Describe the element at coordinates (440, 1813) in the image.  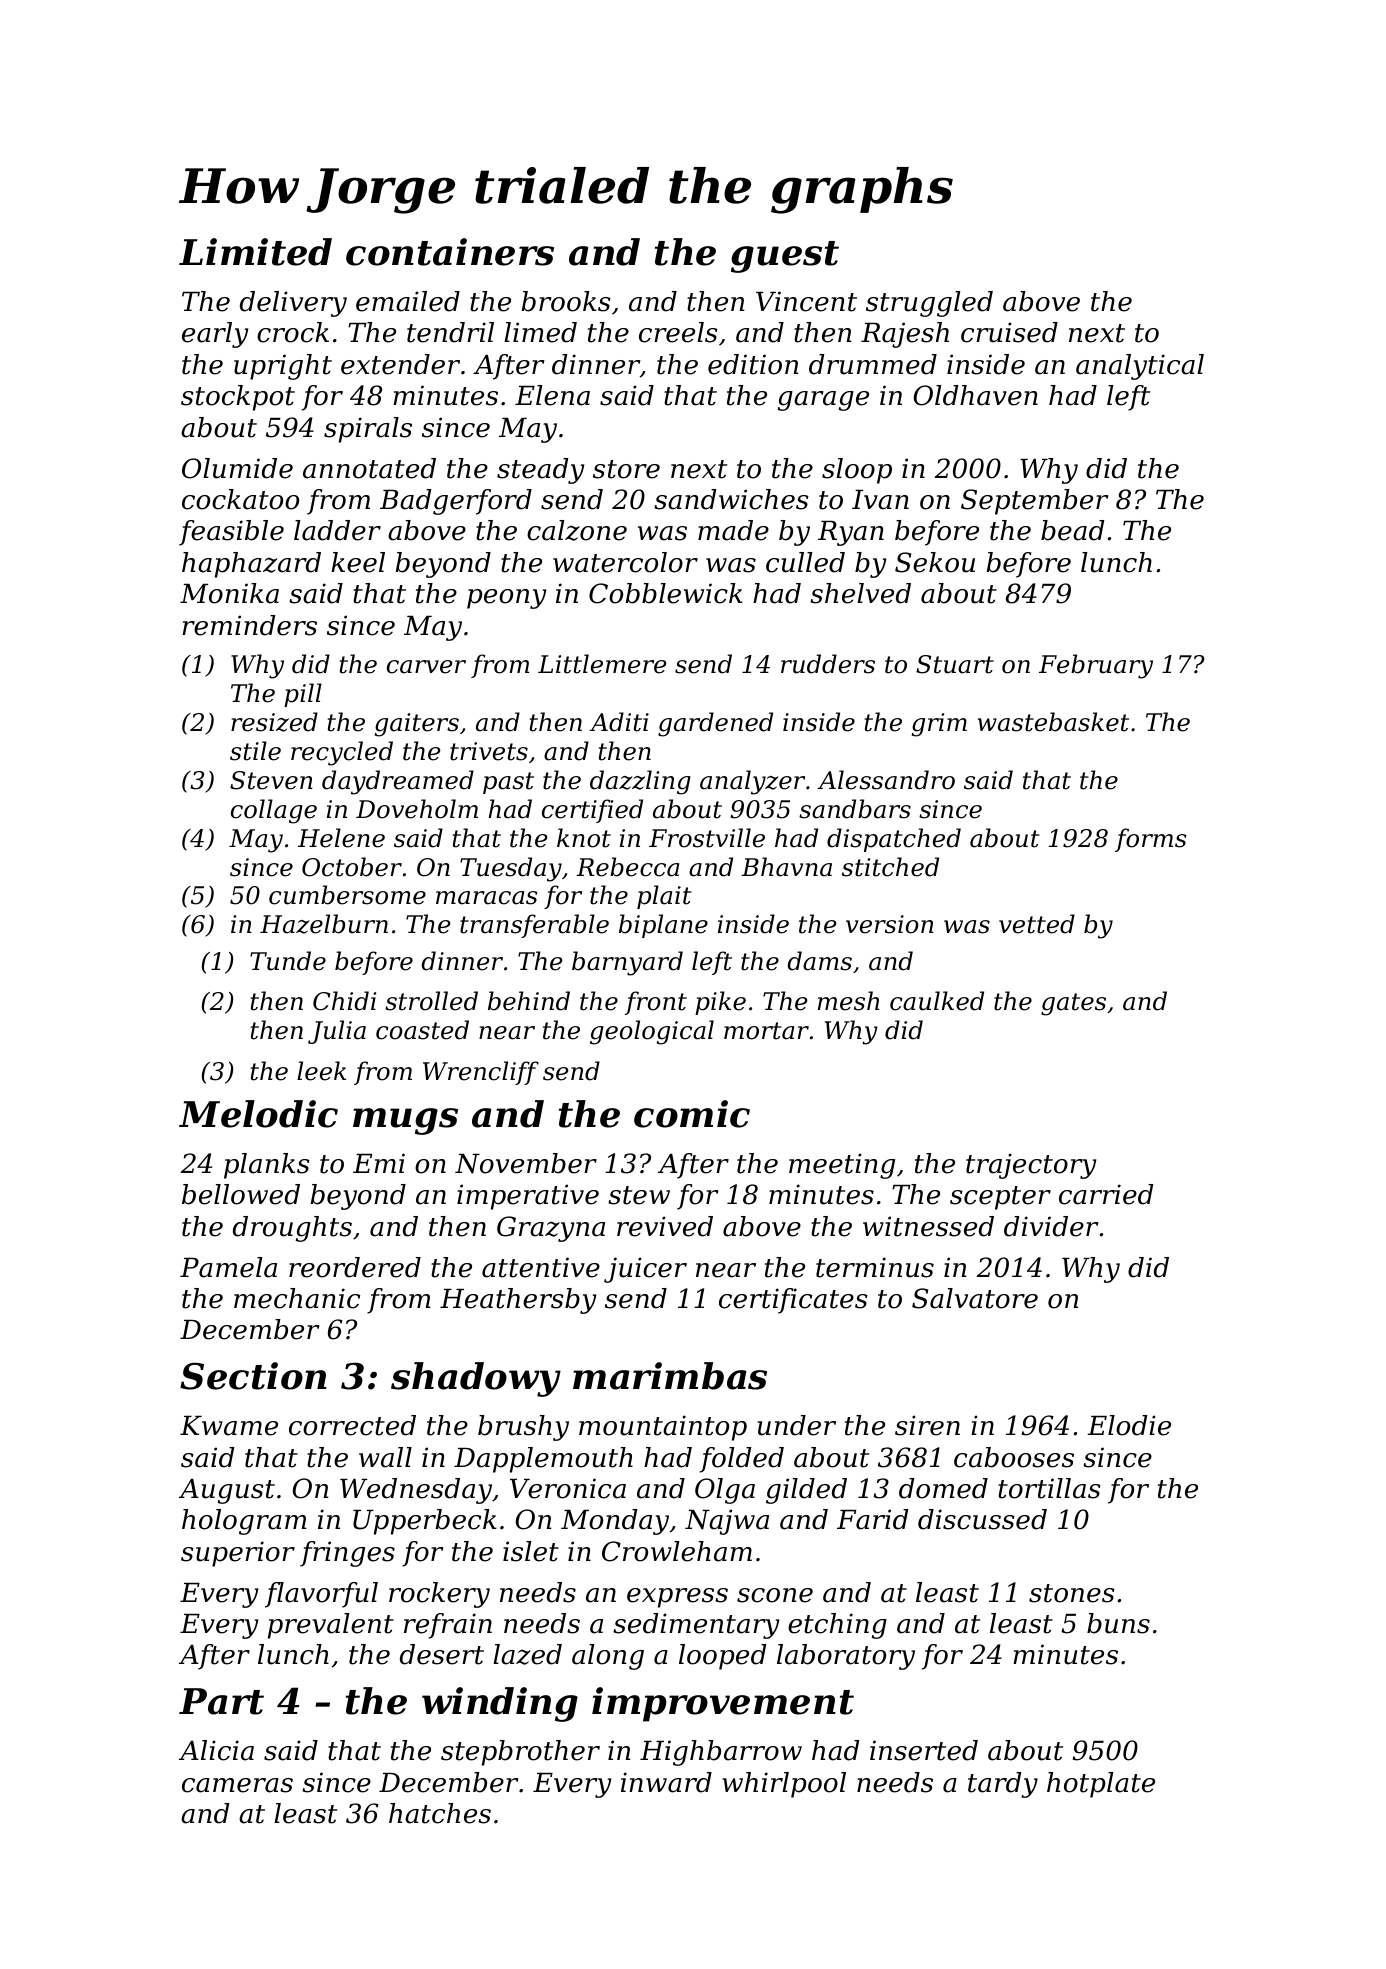
I see `hatches` at that location.
